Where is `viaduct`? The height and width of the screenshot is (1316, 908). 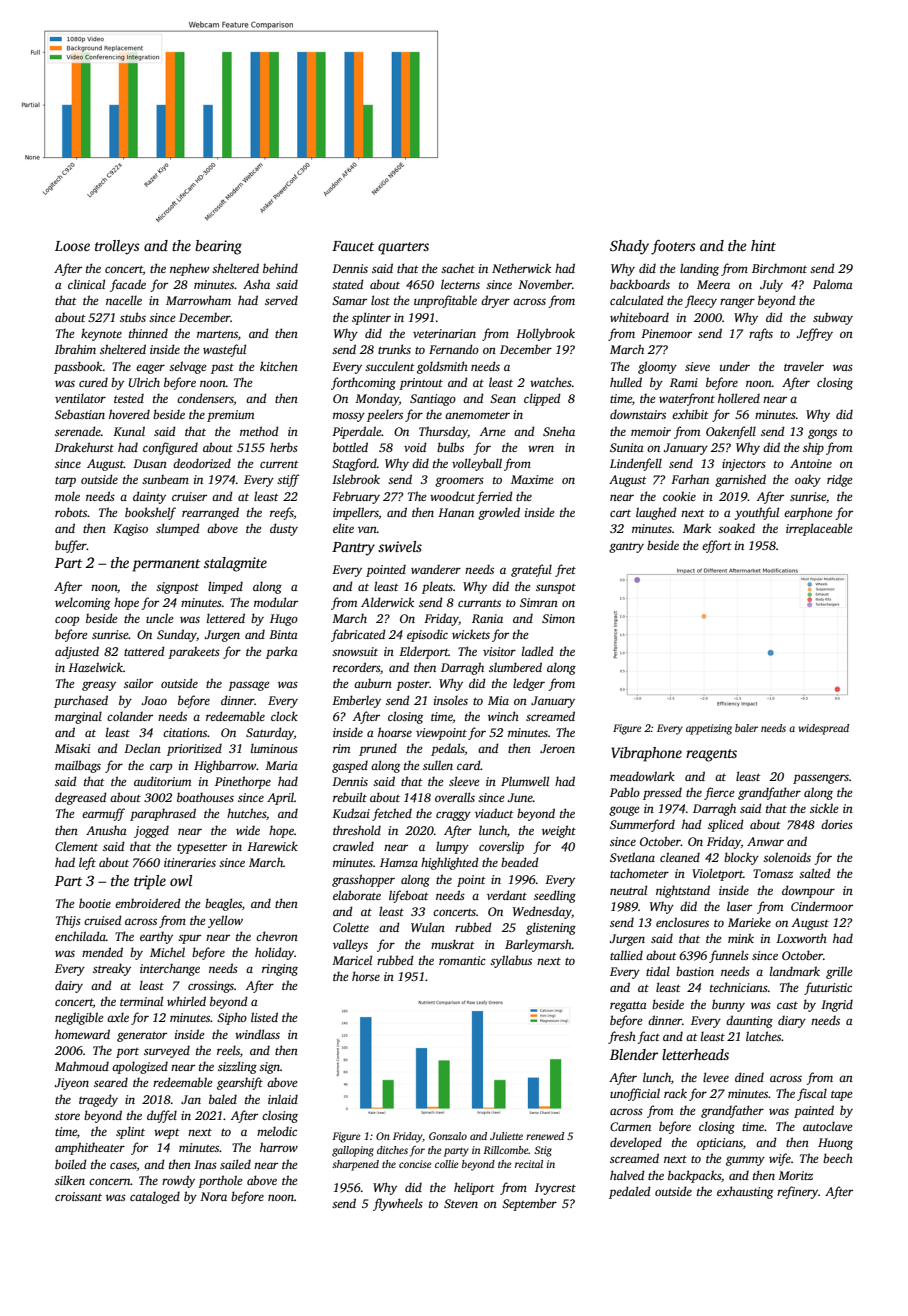 viaduct is located at coordinates (494, 813).
